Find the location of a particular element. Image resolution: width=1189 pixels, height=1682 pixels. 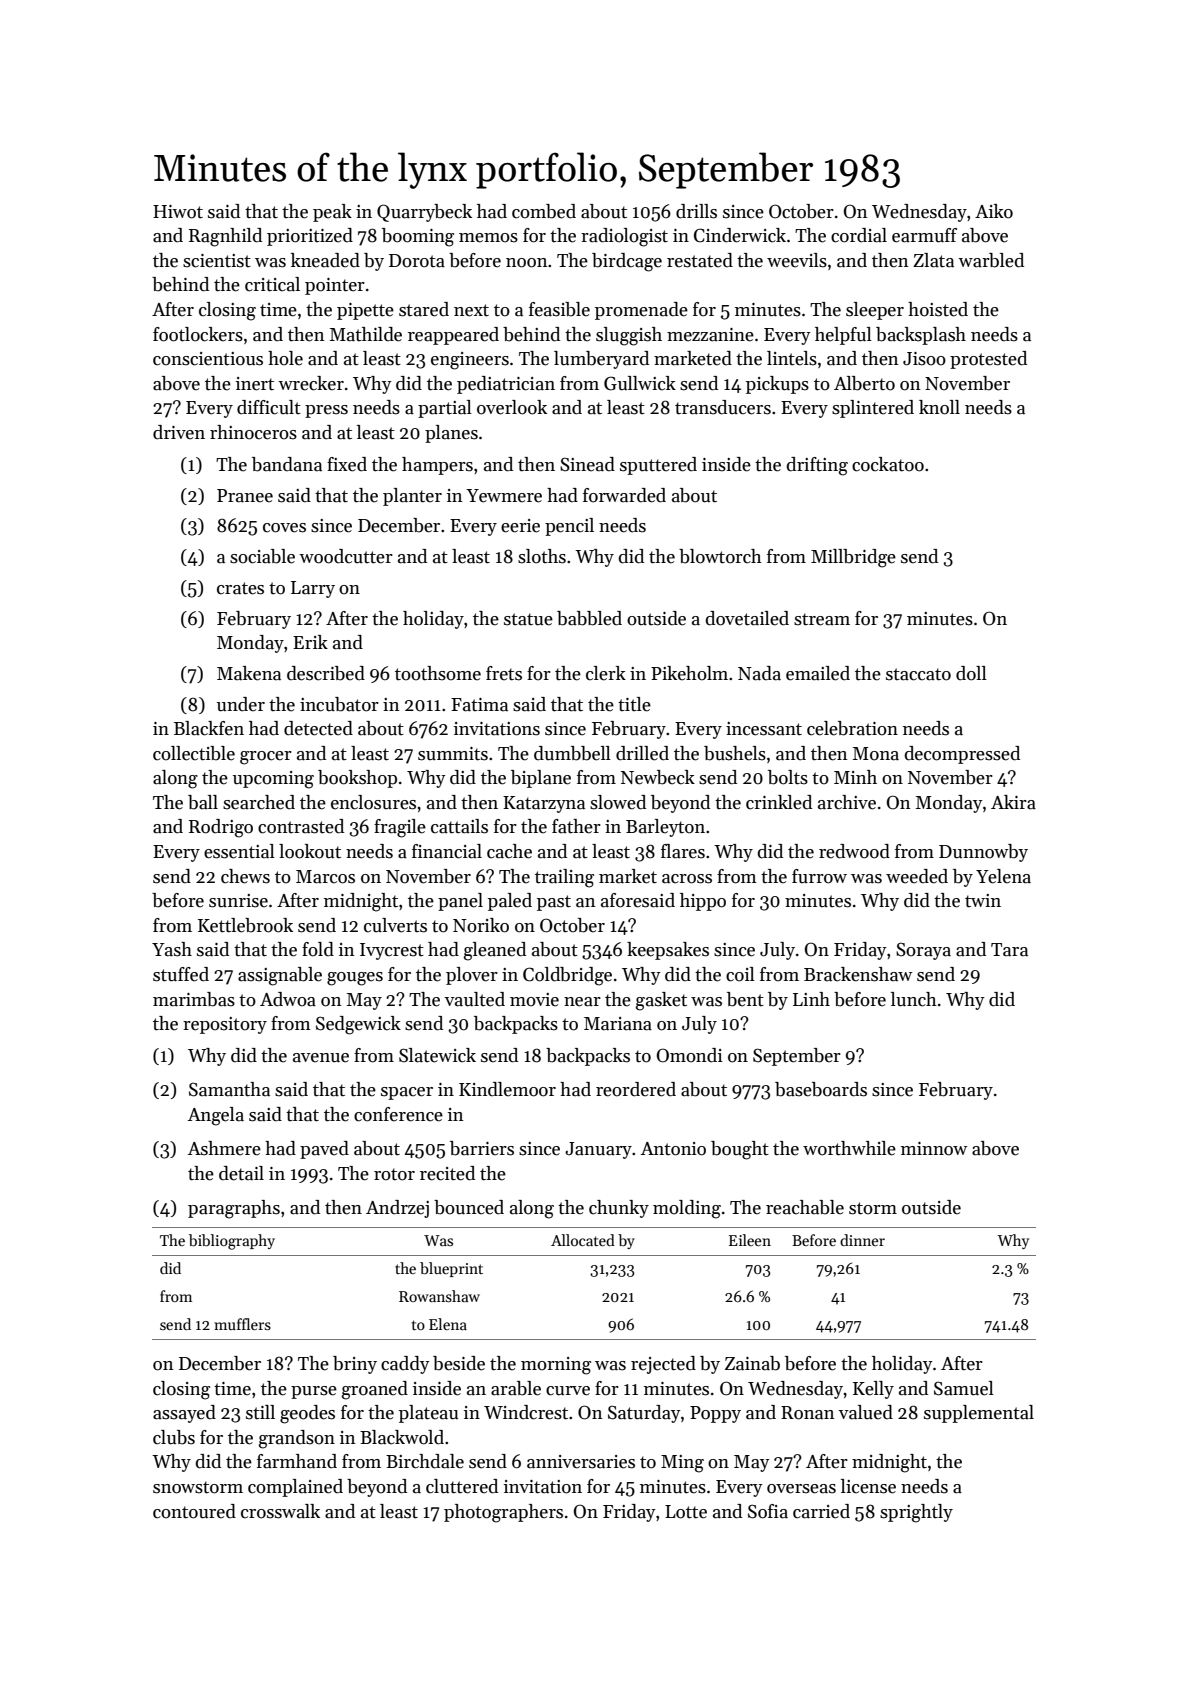

collectible is located at coordinates (194, 753).
